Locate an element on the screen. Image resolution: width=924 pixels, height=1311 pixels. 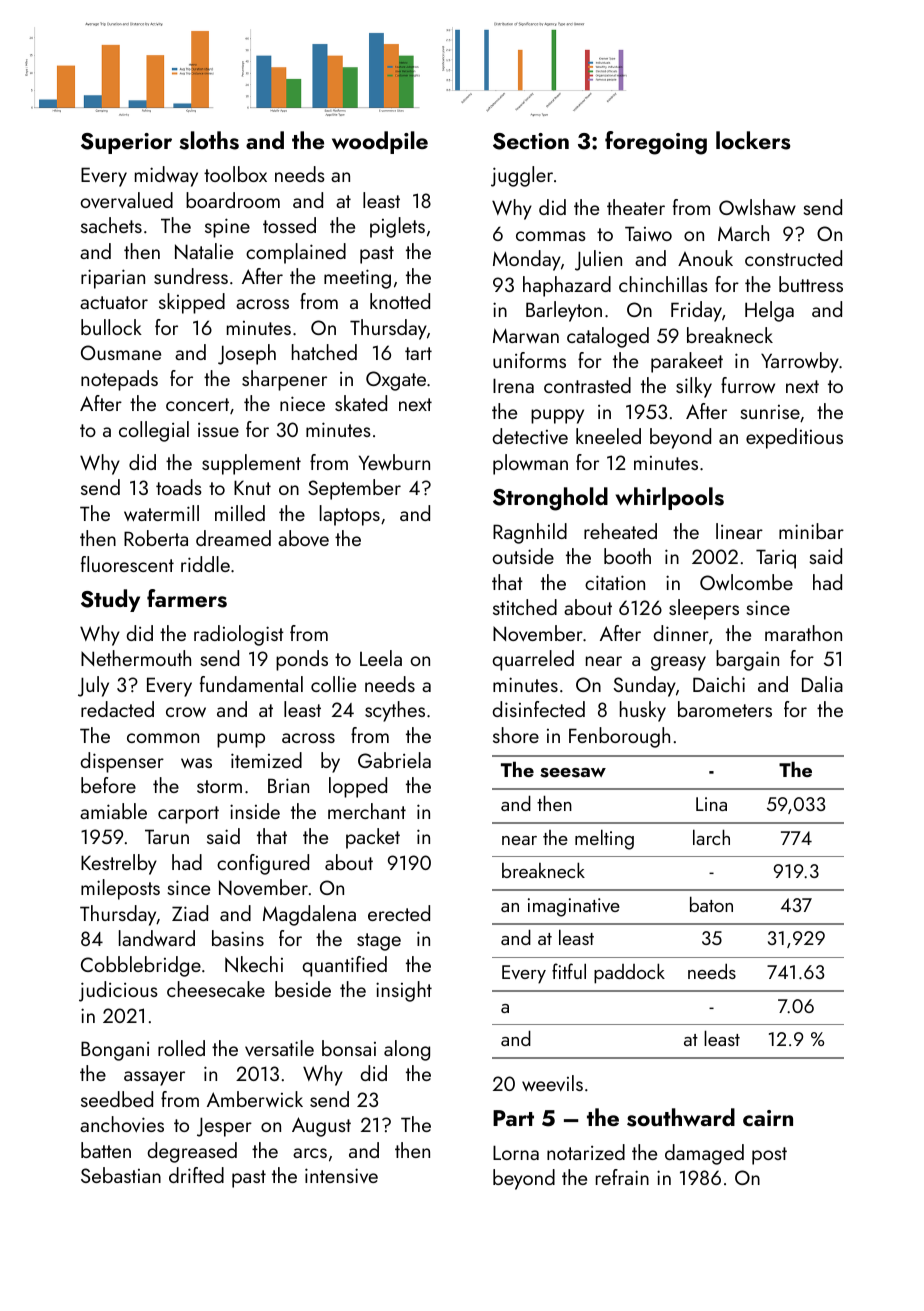
refrain is located at coordinates (622, 1177).
